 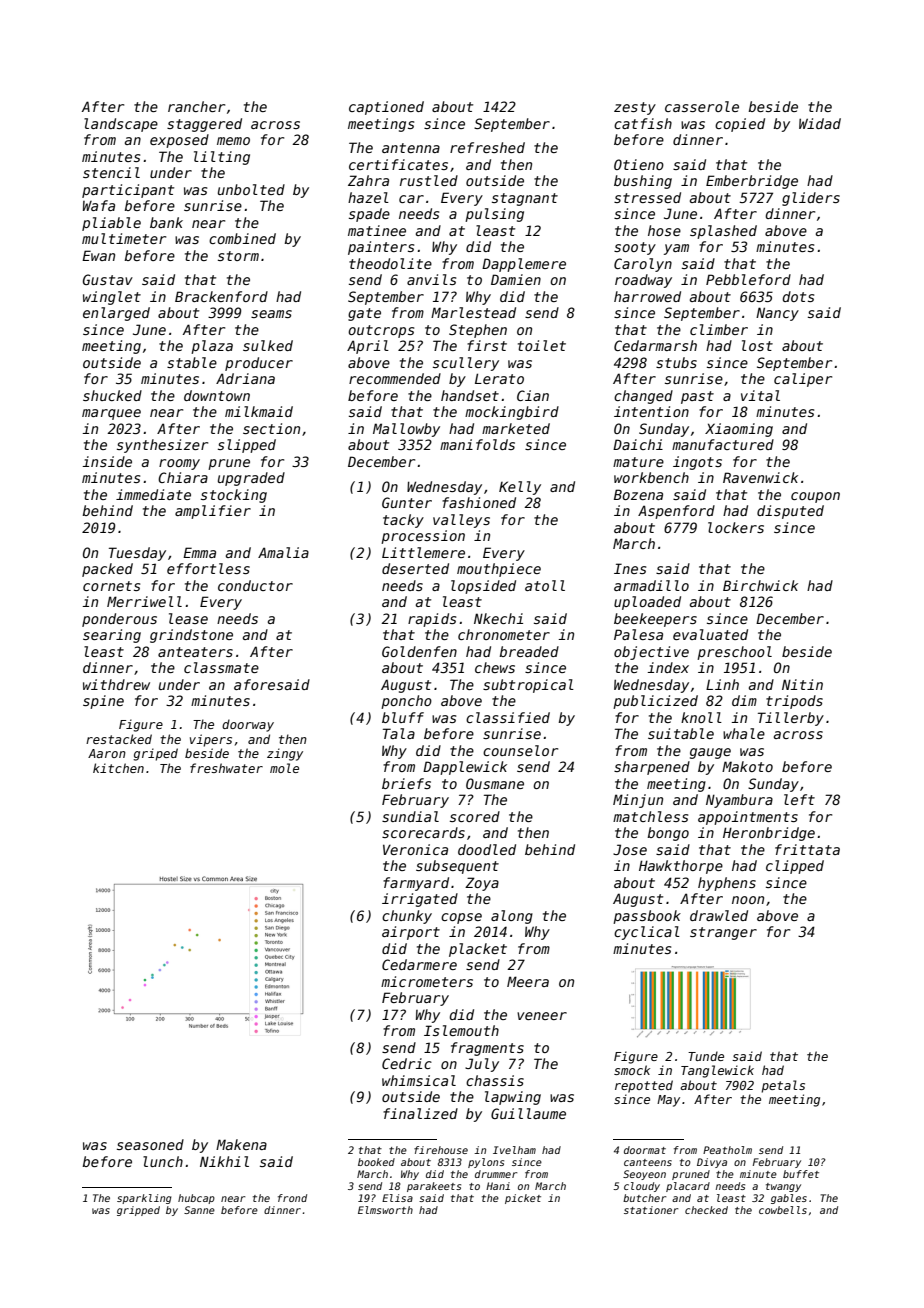 I want to click on toilet, so click(x=542, y=345).
